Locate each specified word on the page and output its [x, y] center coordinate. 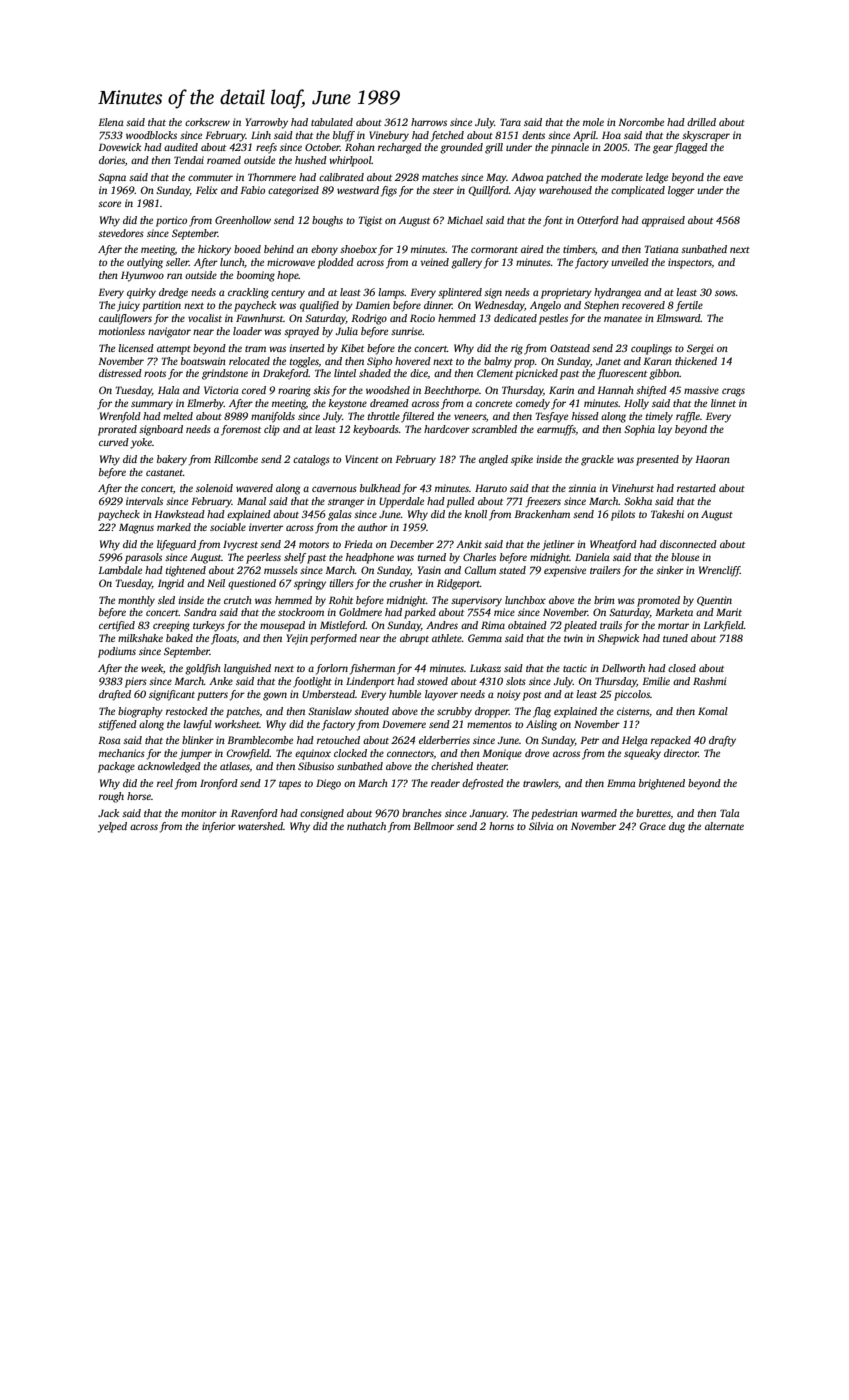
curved [114, 442]
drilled [701, 122]
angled [493, 460]
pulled [460, 502]
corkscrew [207, 122]
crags [733, 392]
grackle [597, 460]
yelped [112, 827]
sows [725, 293]
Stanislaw [330, 711]
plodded [335, 263]
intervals [144, 501]
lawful [197, 725]
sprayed [301, 332]
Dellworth [623, 668]
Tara [510, 122]
